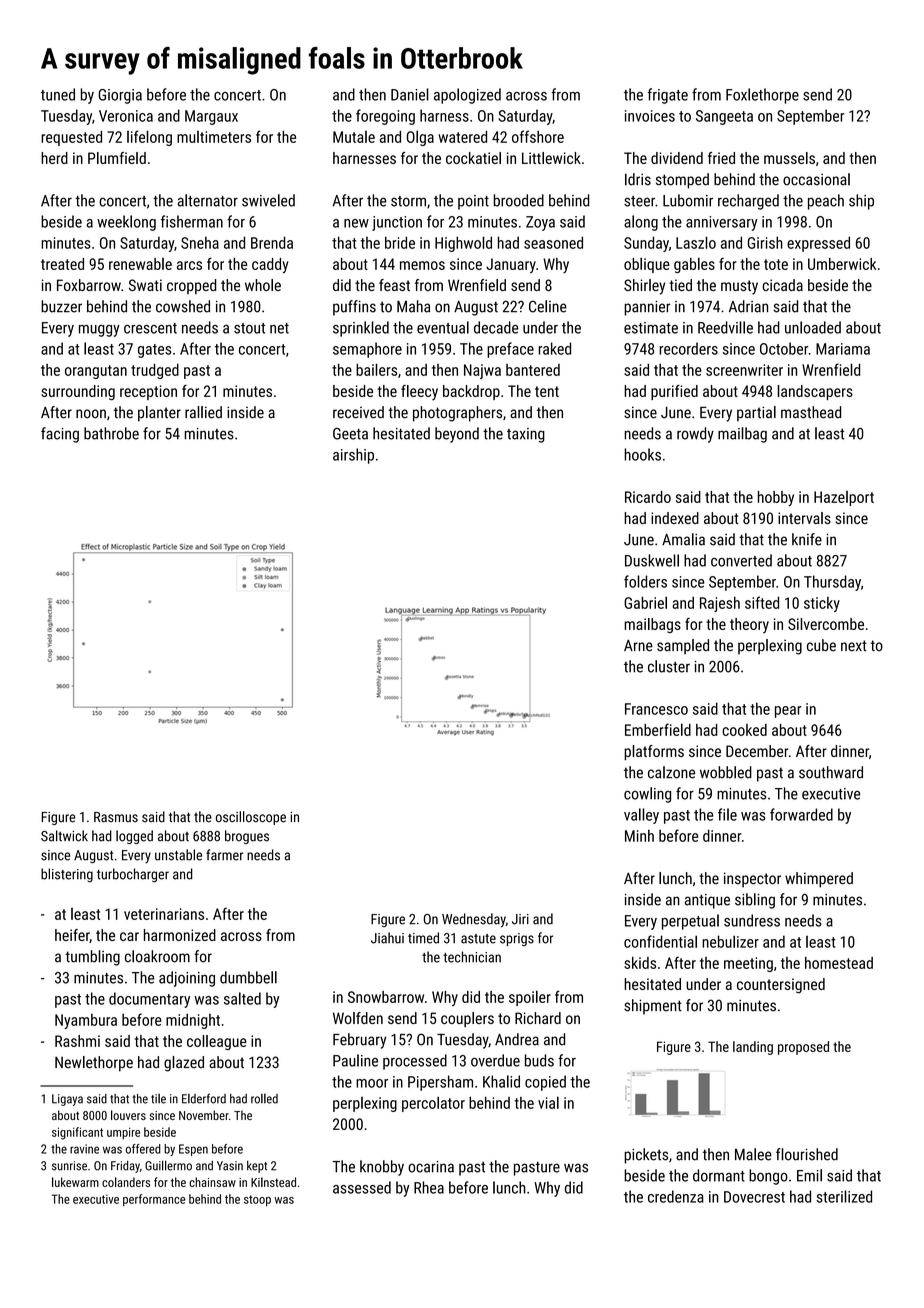  I want to click on Hazelport, so click(844, 498).
